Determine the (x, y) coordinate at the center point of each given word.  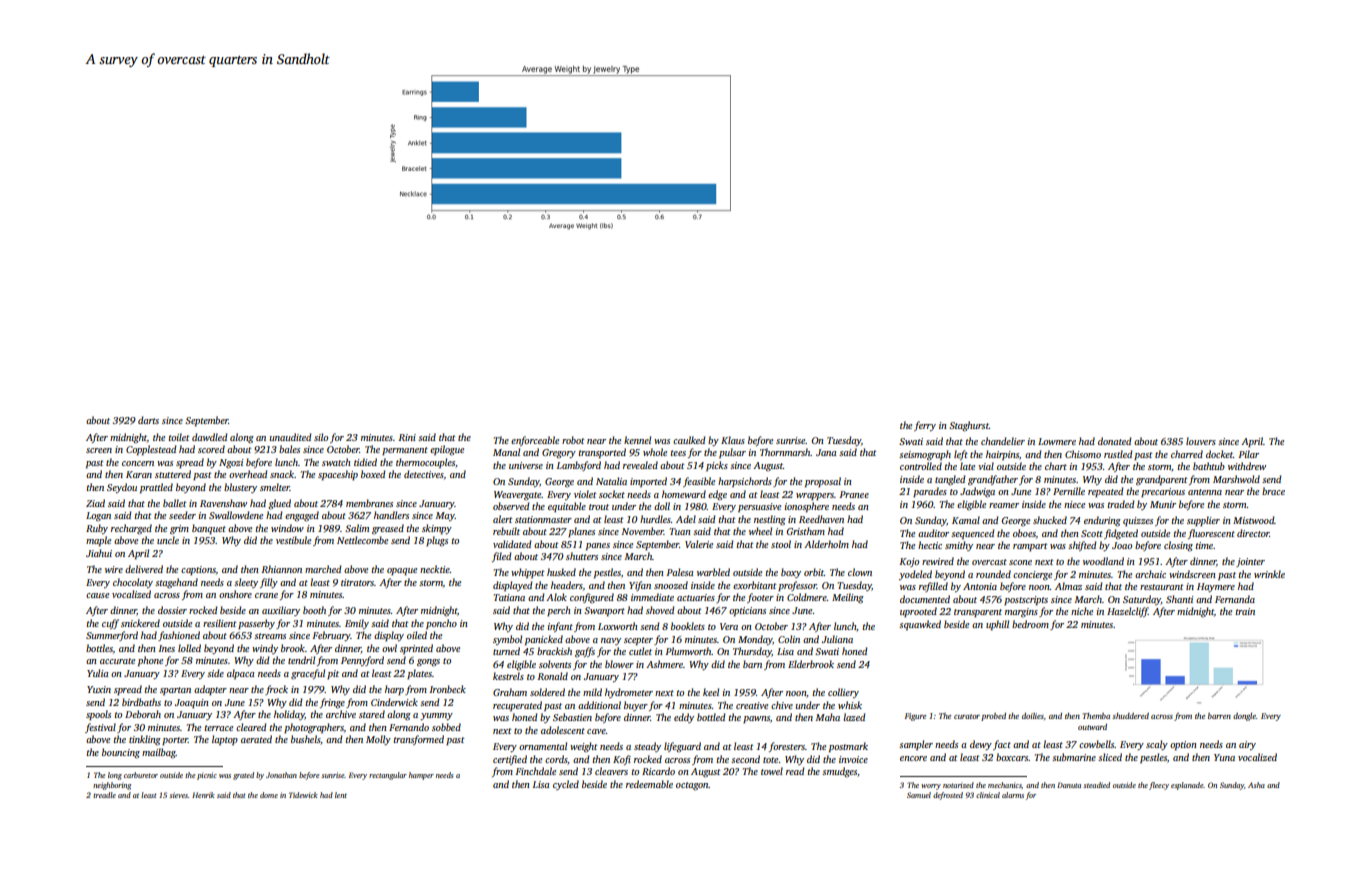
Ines (166, 648)
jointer (1250, 562)
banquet (209, 529)
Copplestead (151, 450)
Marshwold (1236, 479)
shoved (660, 610)
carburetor (141, 775)
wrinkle (1269, 574)
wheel (760, 531)
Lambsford (579, 466)
